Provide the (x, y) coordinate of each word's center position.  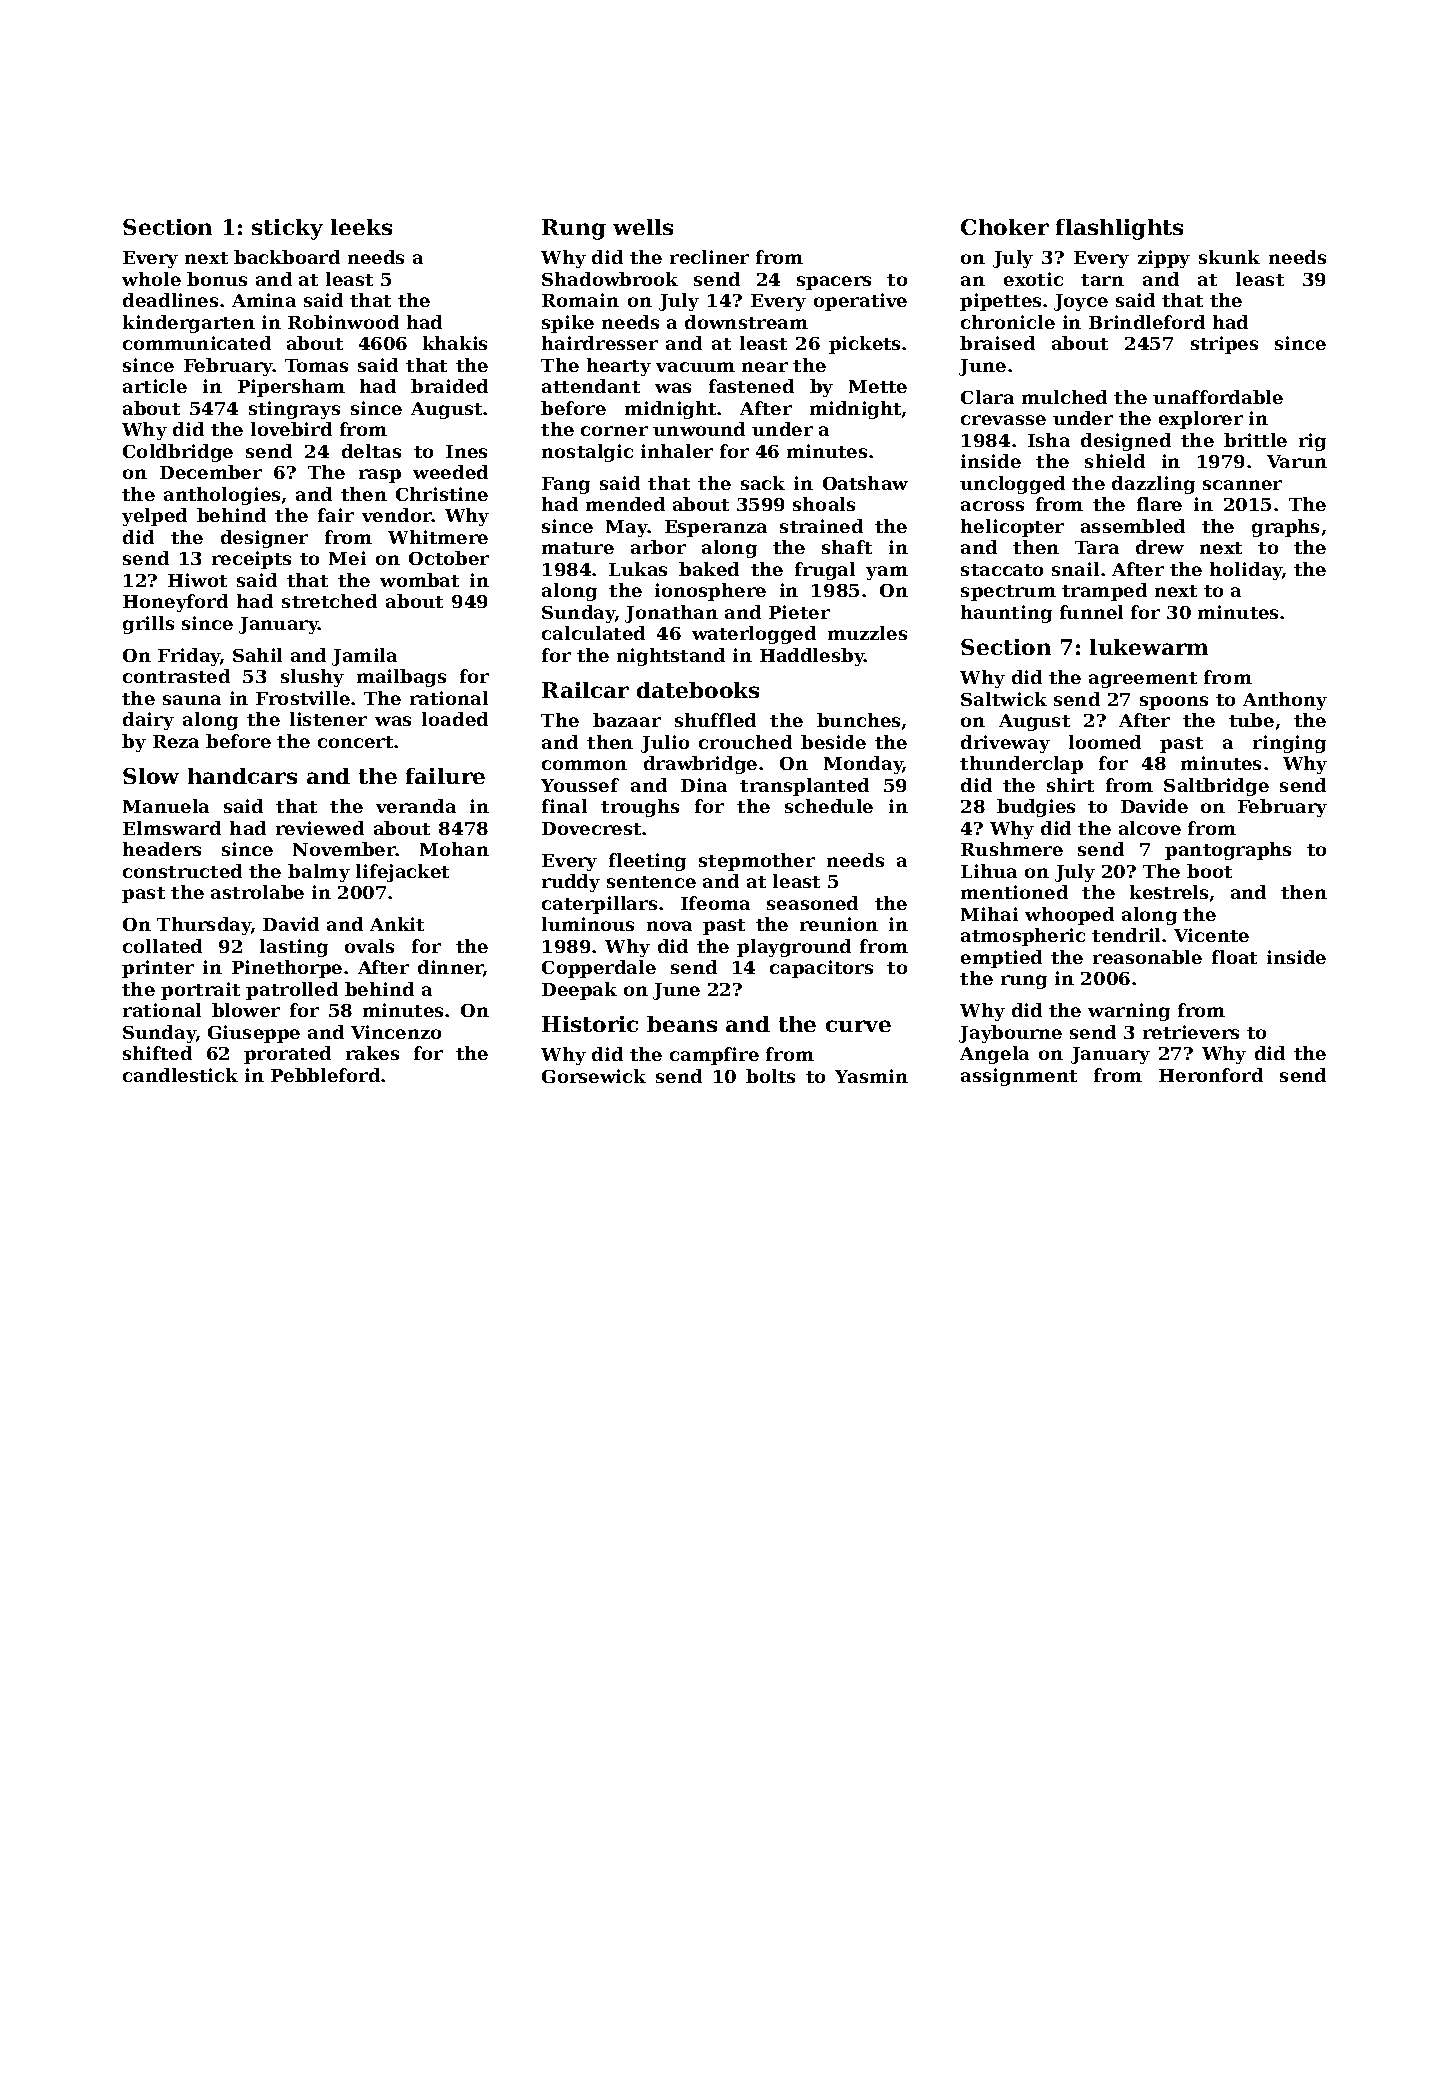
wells (643, 227)
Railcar (585, 690)
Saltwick (1004, 699)
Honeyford (175, 603)
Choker (1005, 227)
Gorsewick (594, 1076)
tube (1251, 720)
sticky (287, 229)
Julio (665, 744)
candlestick (180, 1075)
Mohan (454, 849)
